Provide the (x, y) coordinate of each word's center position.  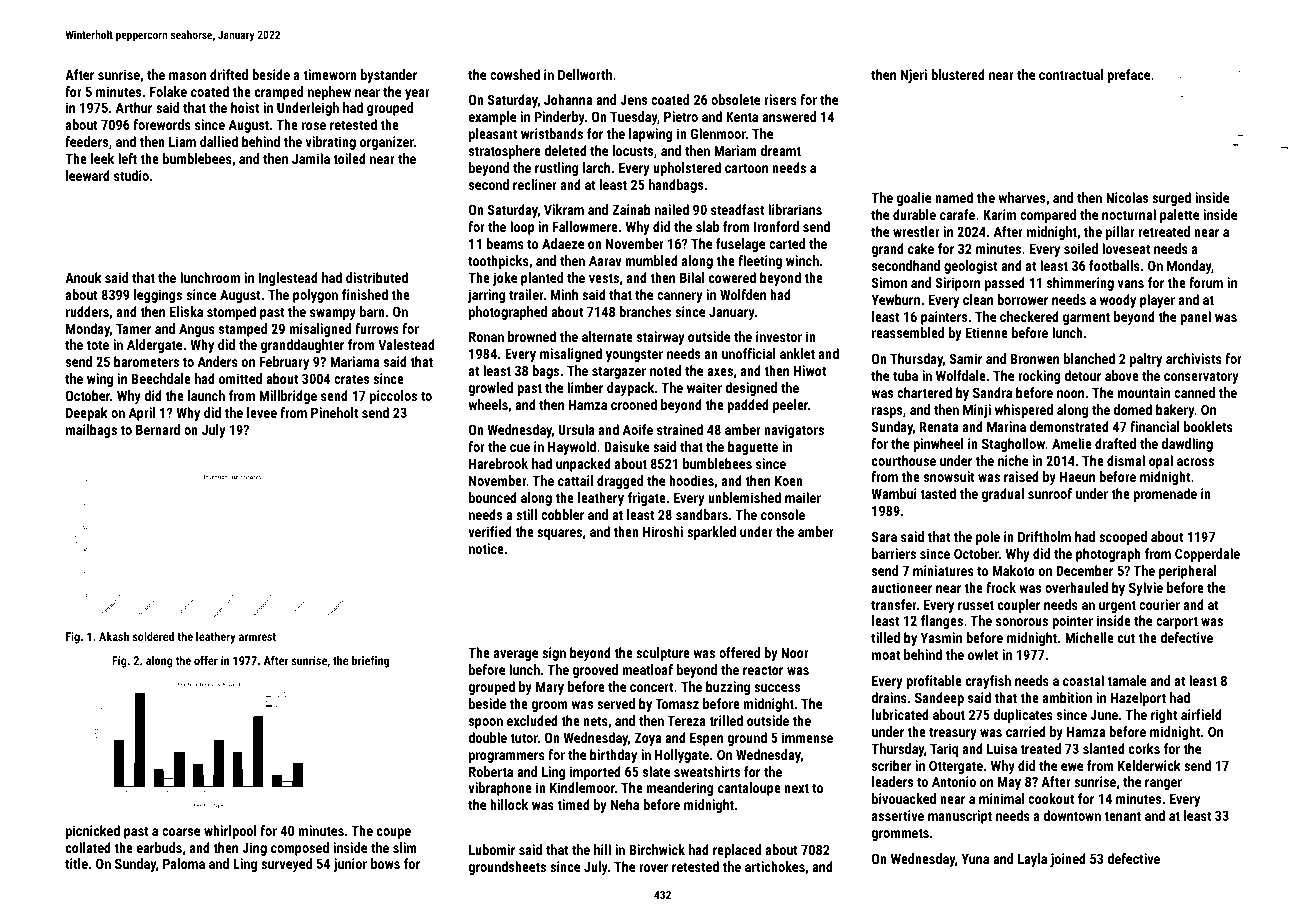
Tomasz (677, 703)
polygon (315, 296)
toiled (349, 158)
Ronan (486, 337)
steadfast (737, 209)
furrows (377, 328)
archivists (1194, 358)
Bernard (158, 429)
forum (1206, 282)
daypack (630, 389)
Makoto (1014, 570)
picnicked (93, 832)
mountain (1143, 392)
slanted (1104, 748)
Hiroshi (663, 531)
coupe (394, 833)
